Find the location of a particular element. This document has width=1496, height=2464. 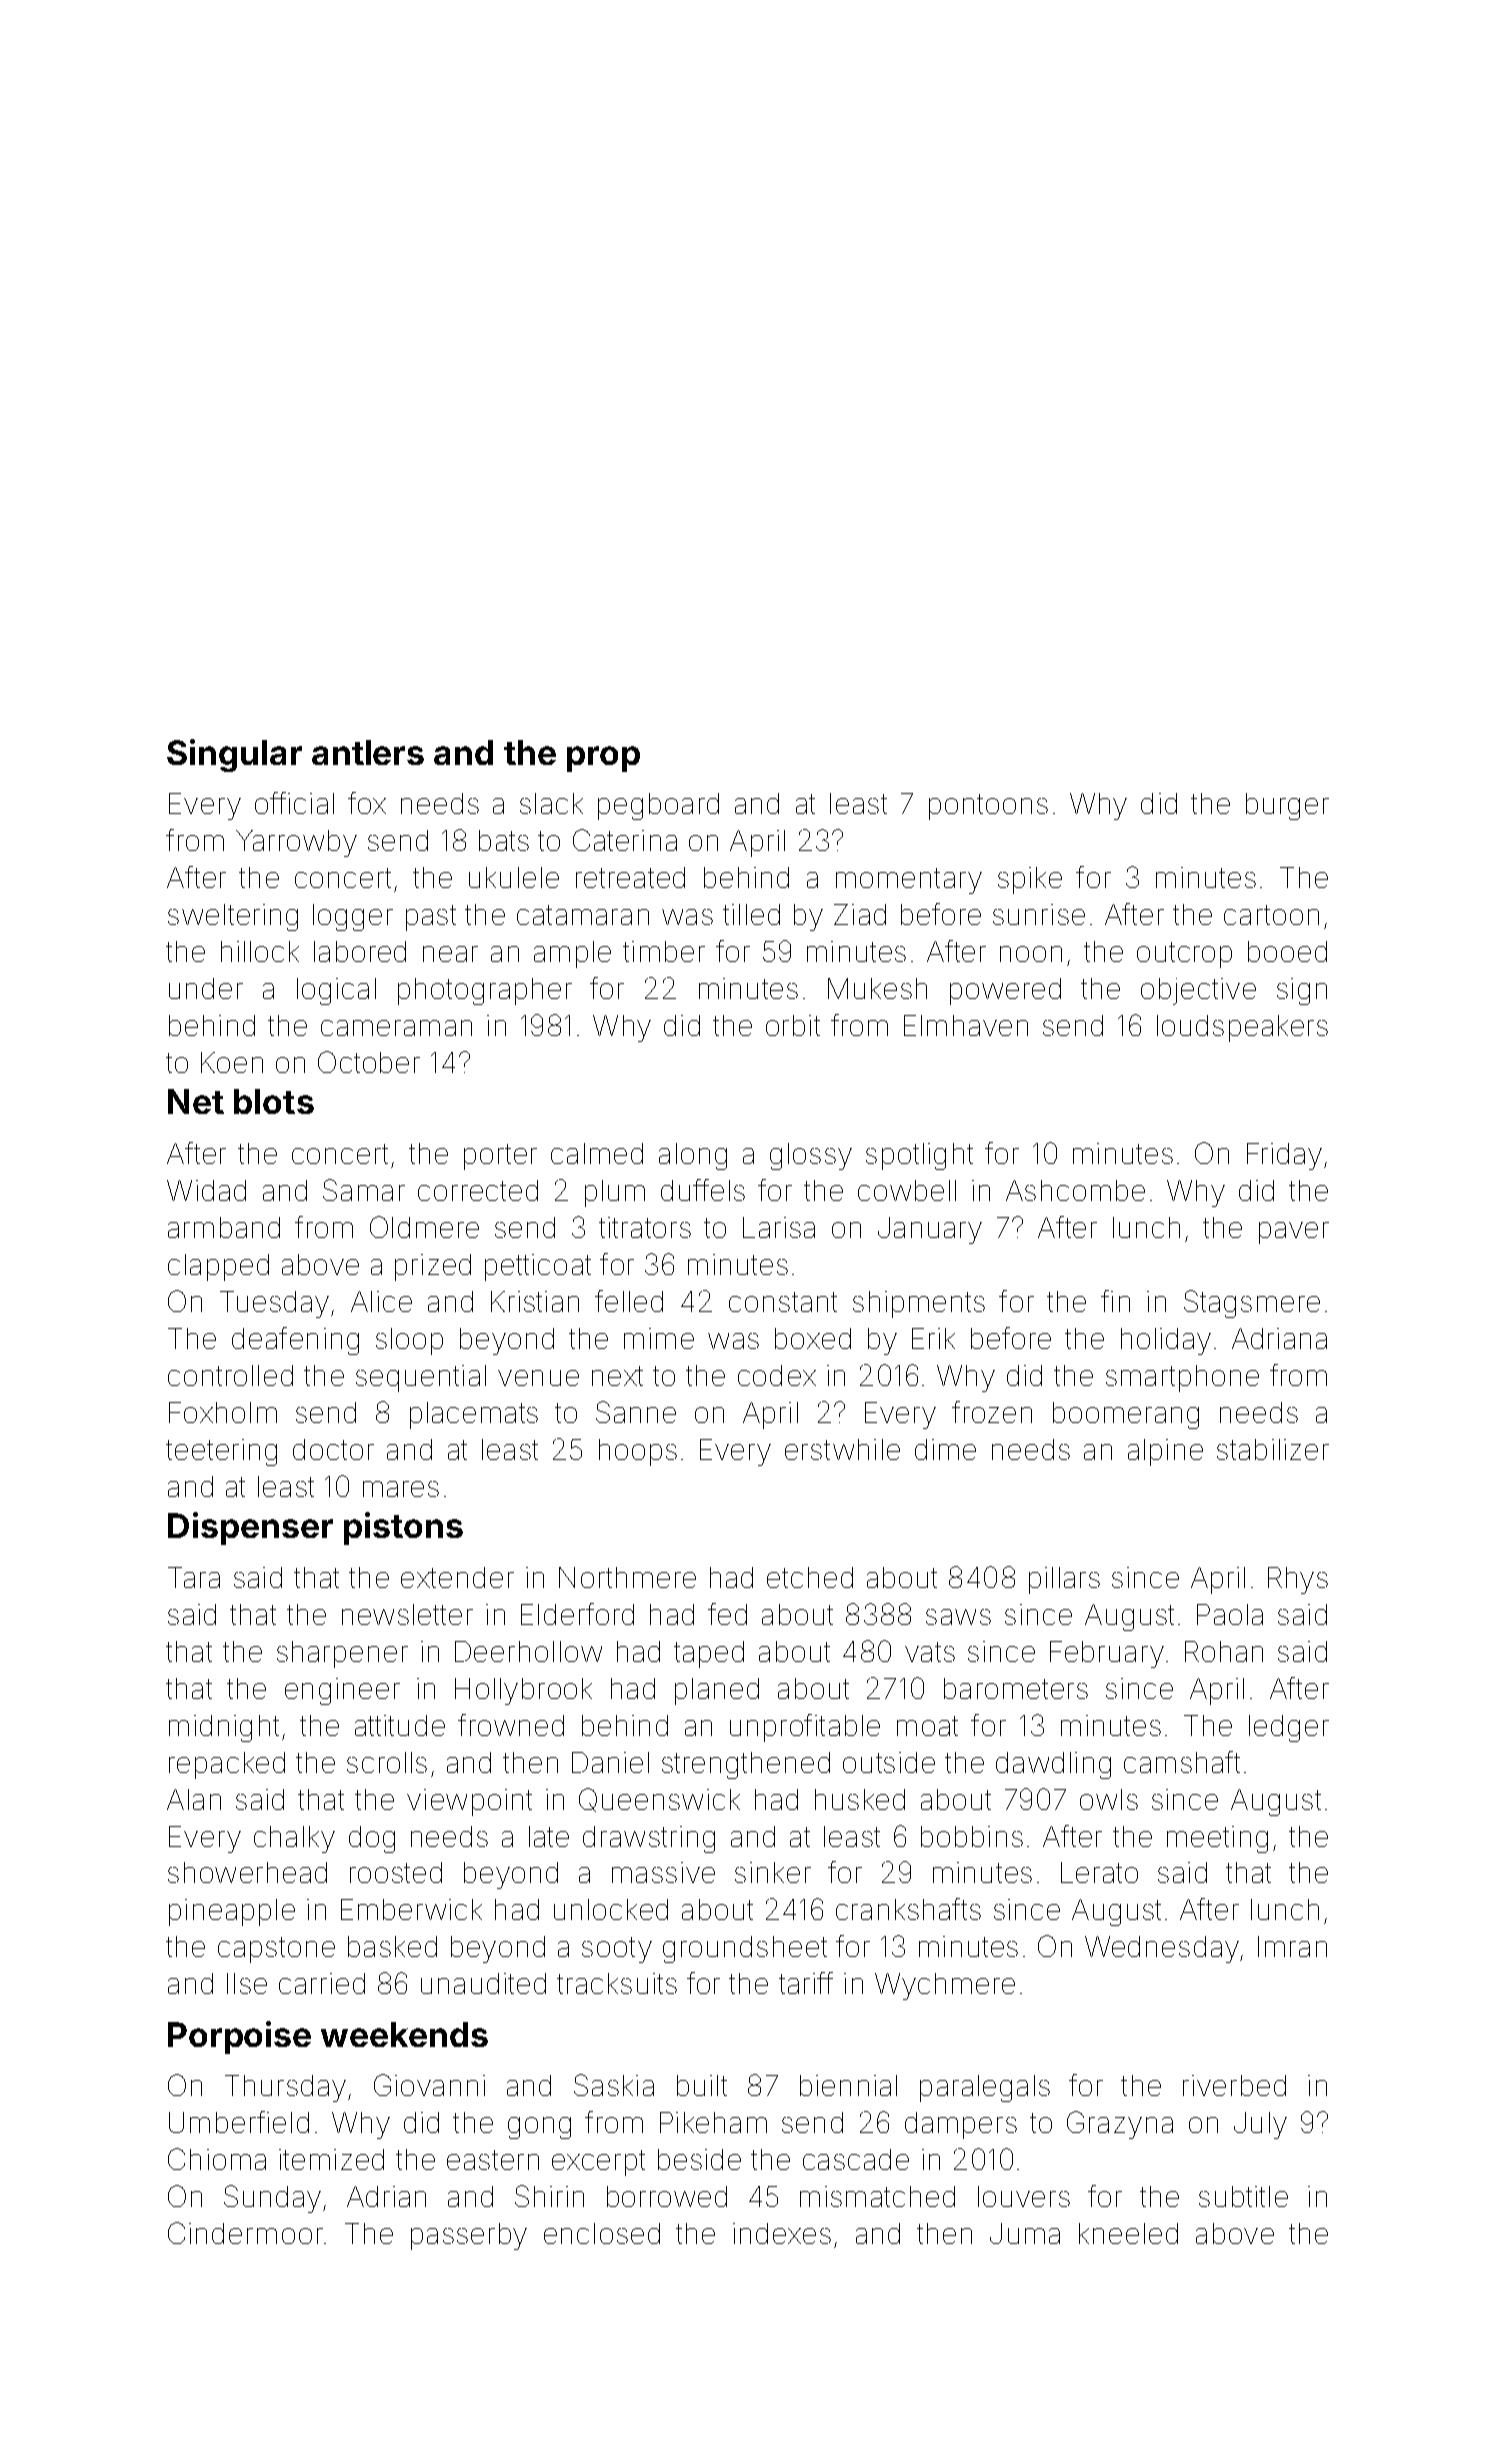

prop is located at coordinates (603, 759).
